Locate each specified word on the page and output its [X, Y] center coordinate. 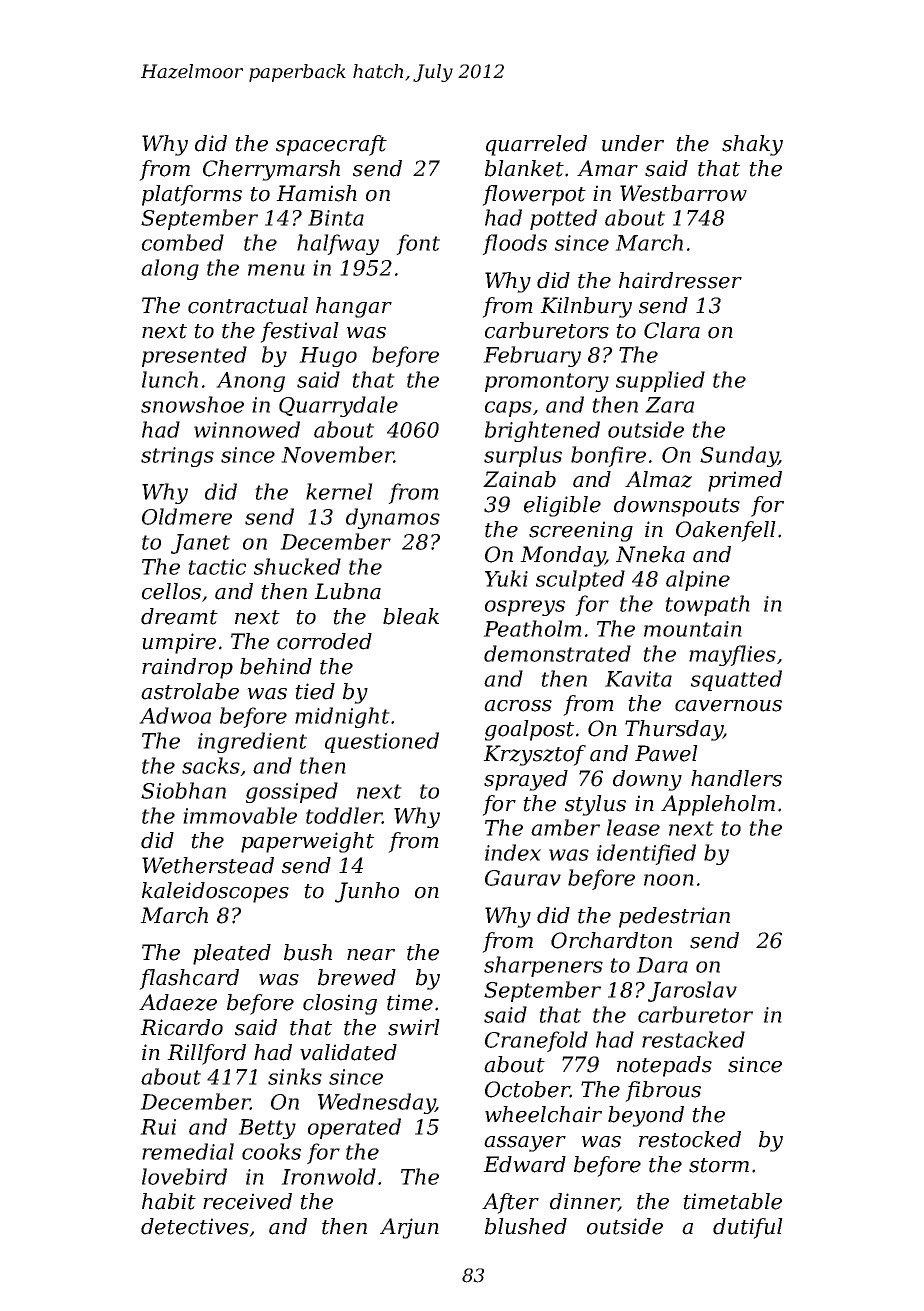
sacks [211, 765]
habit [169, 1201]
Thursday [674, 730]
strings [177, 457]
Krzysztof [534, 755]
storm [719, 1165]
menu [276, 270]
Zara [669, 405]
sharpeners [543, 966]
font [418, 244]
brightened [542, 431]
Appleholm [718, 805]
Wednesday [376, 1103]
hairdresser [680, 280]
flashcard [189, 979]
